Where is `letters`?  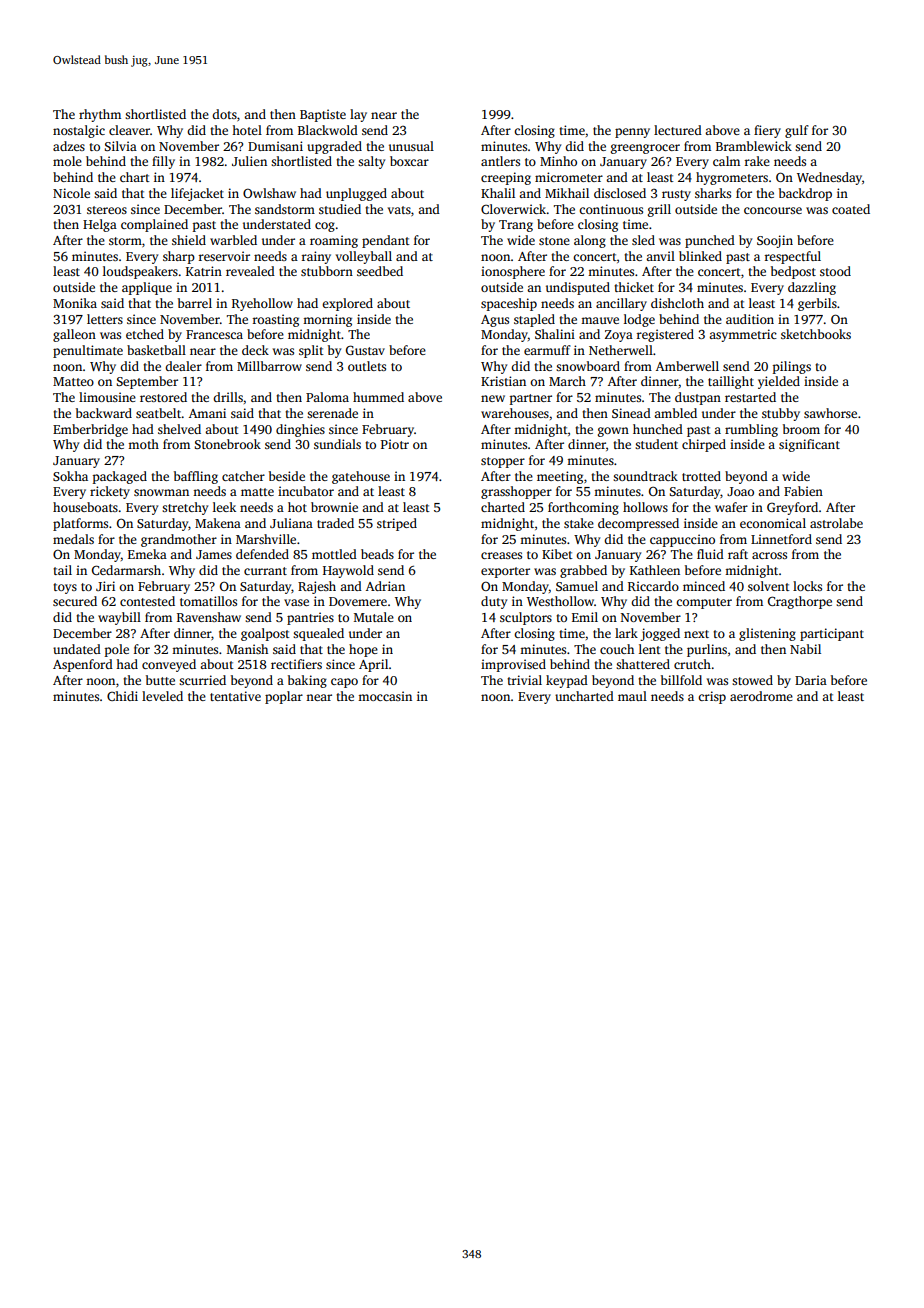
letters is located at coordinates (105, 319).
